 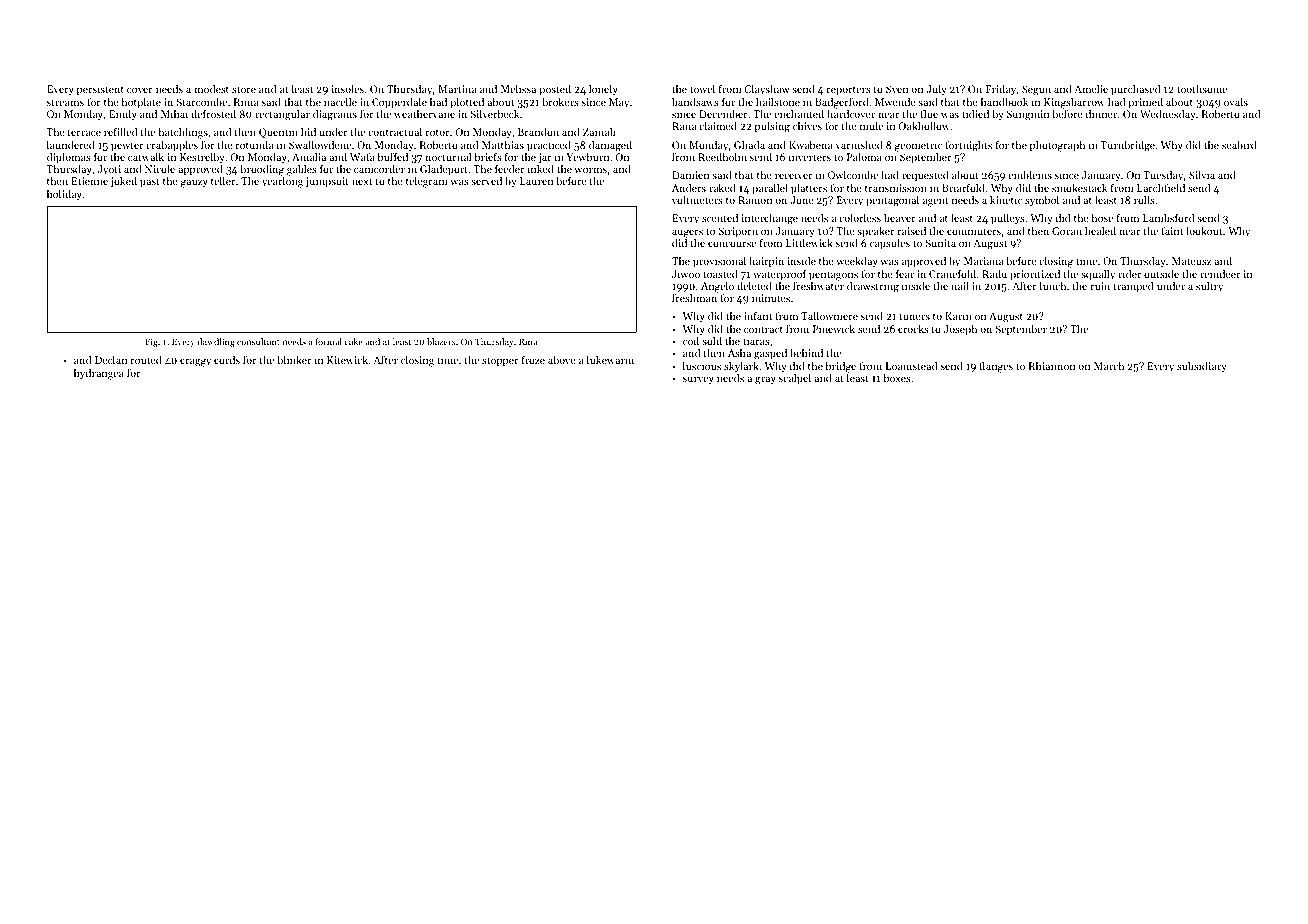 What do you see at coordinates (151, 342) in the page?
I see `Fig` at bounding box center [151, 342].
